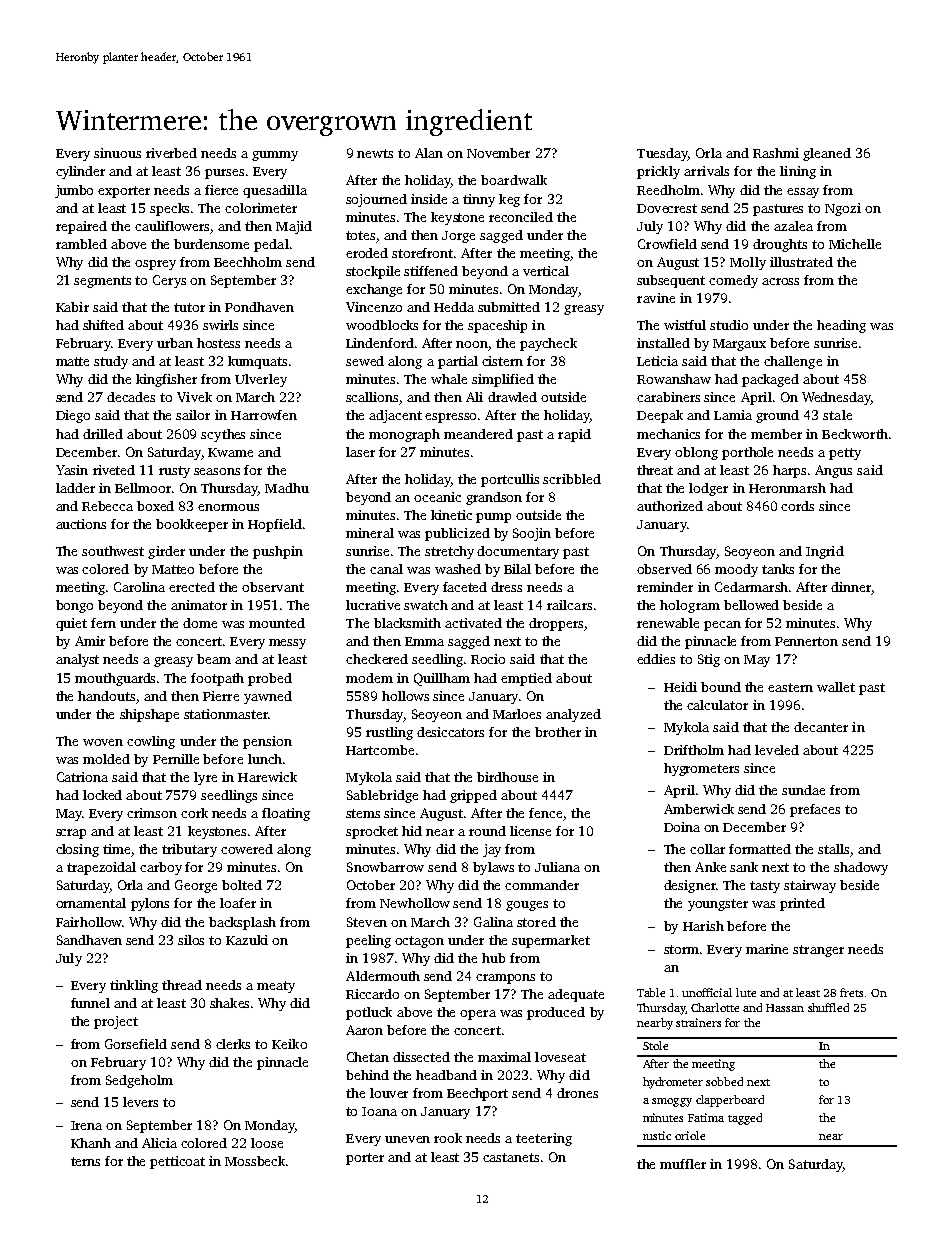 The image size is (952, 1233). I want to click on commander, so click(542, 885).
